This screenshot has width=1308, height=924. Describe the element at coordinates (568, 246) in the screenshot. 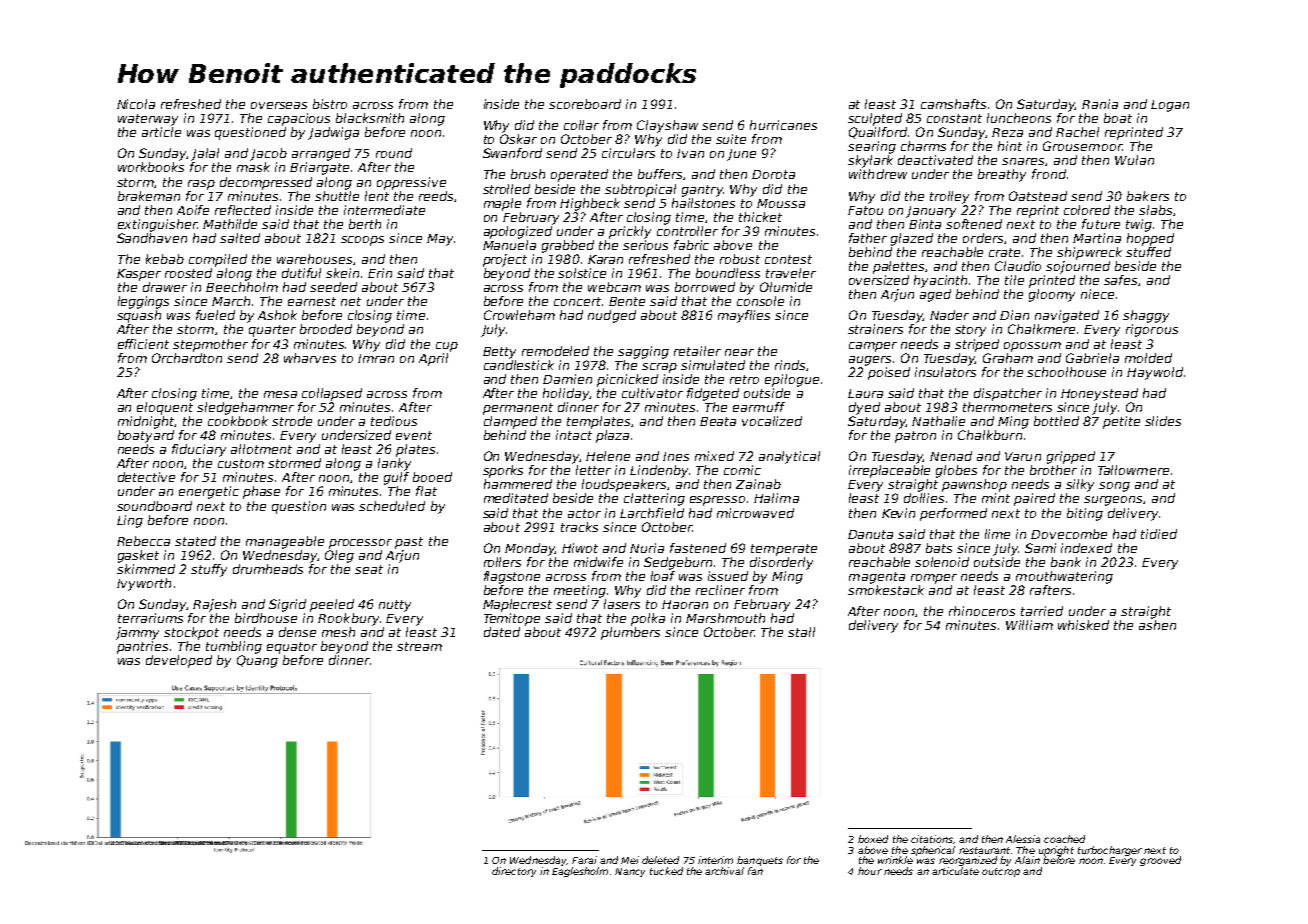

I see `grabbed` at that location.
